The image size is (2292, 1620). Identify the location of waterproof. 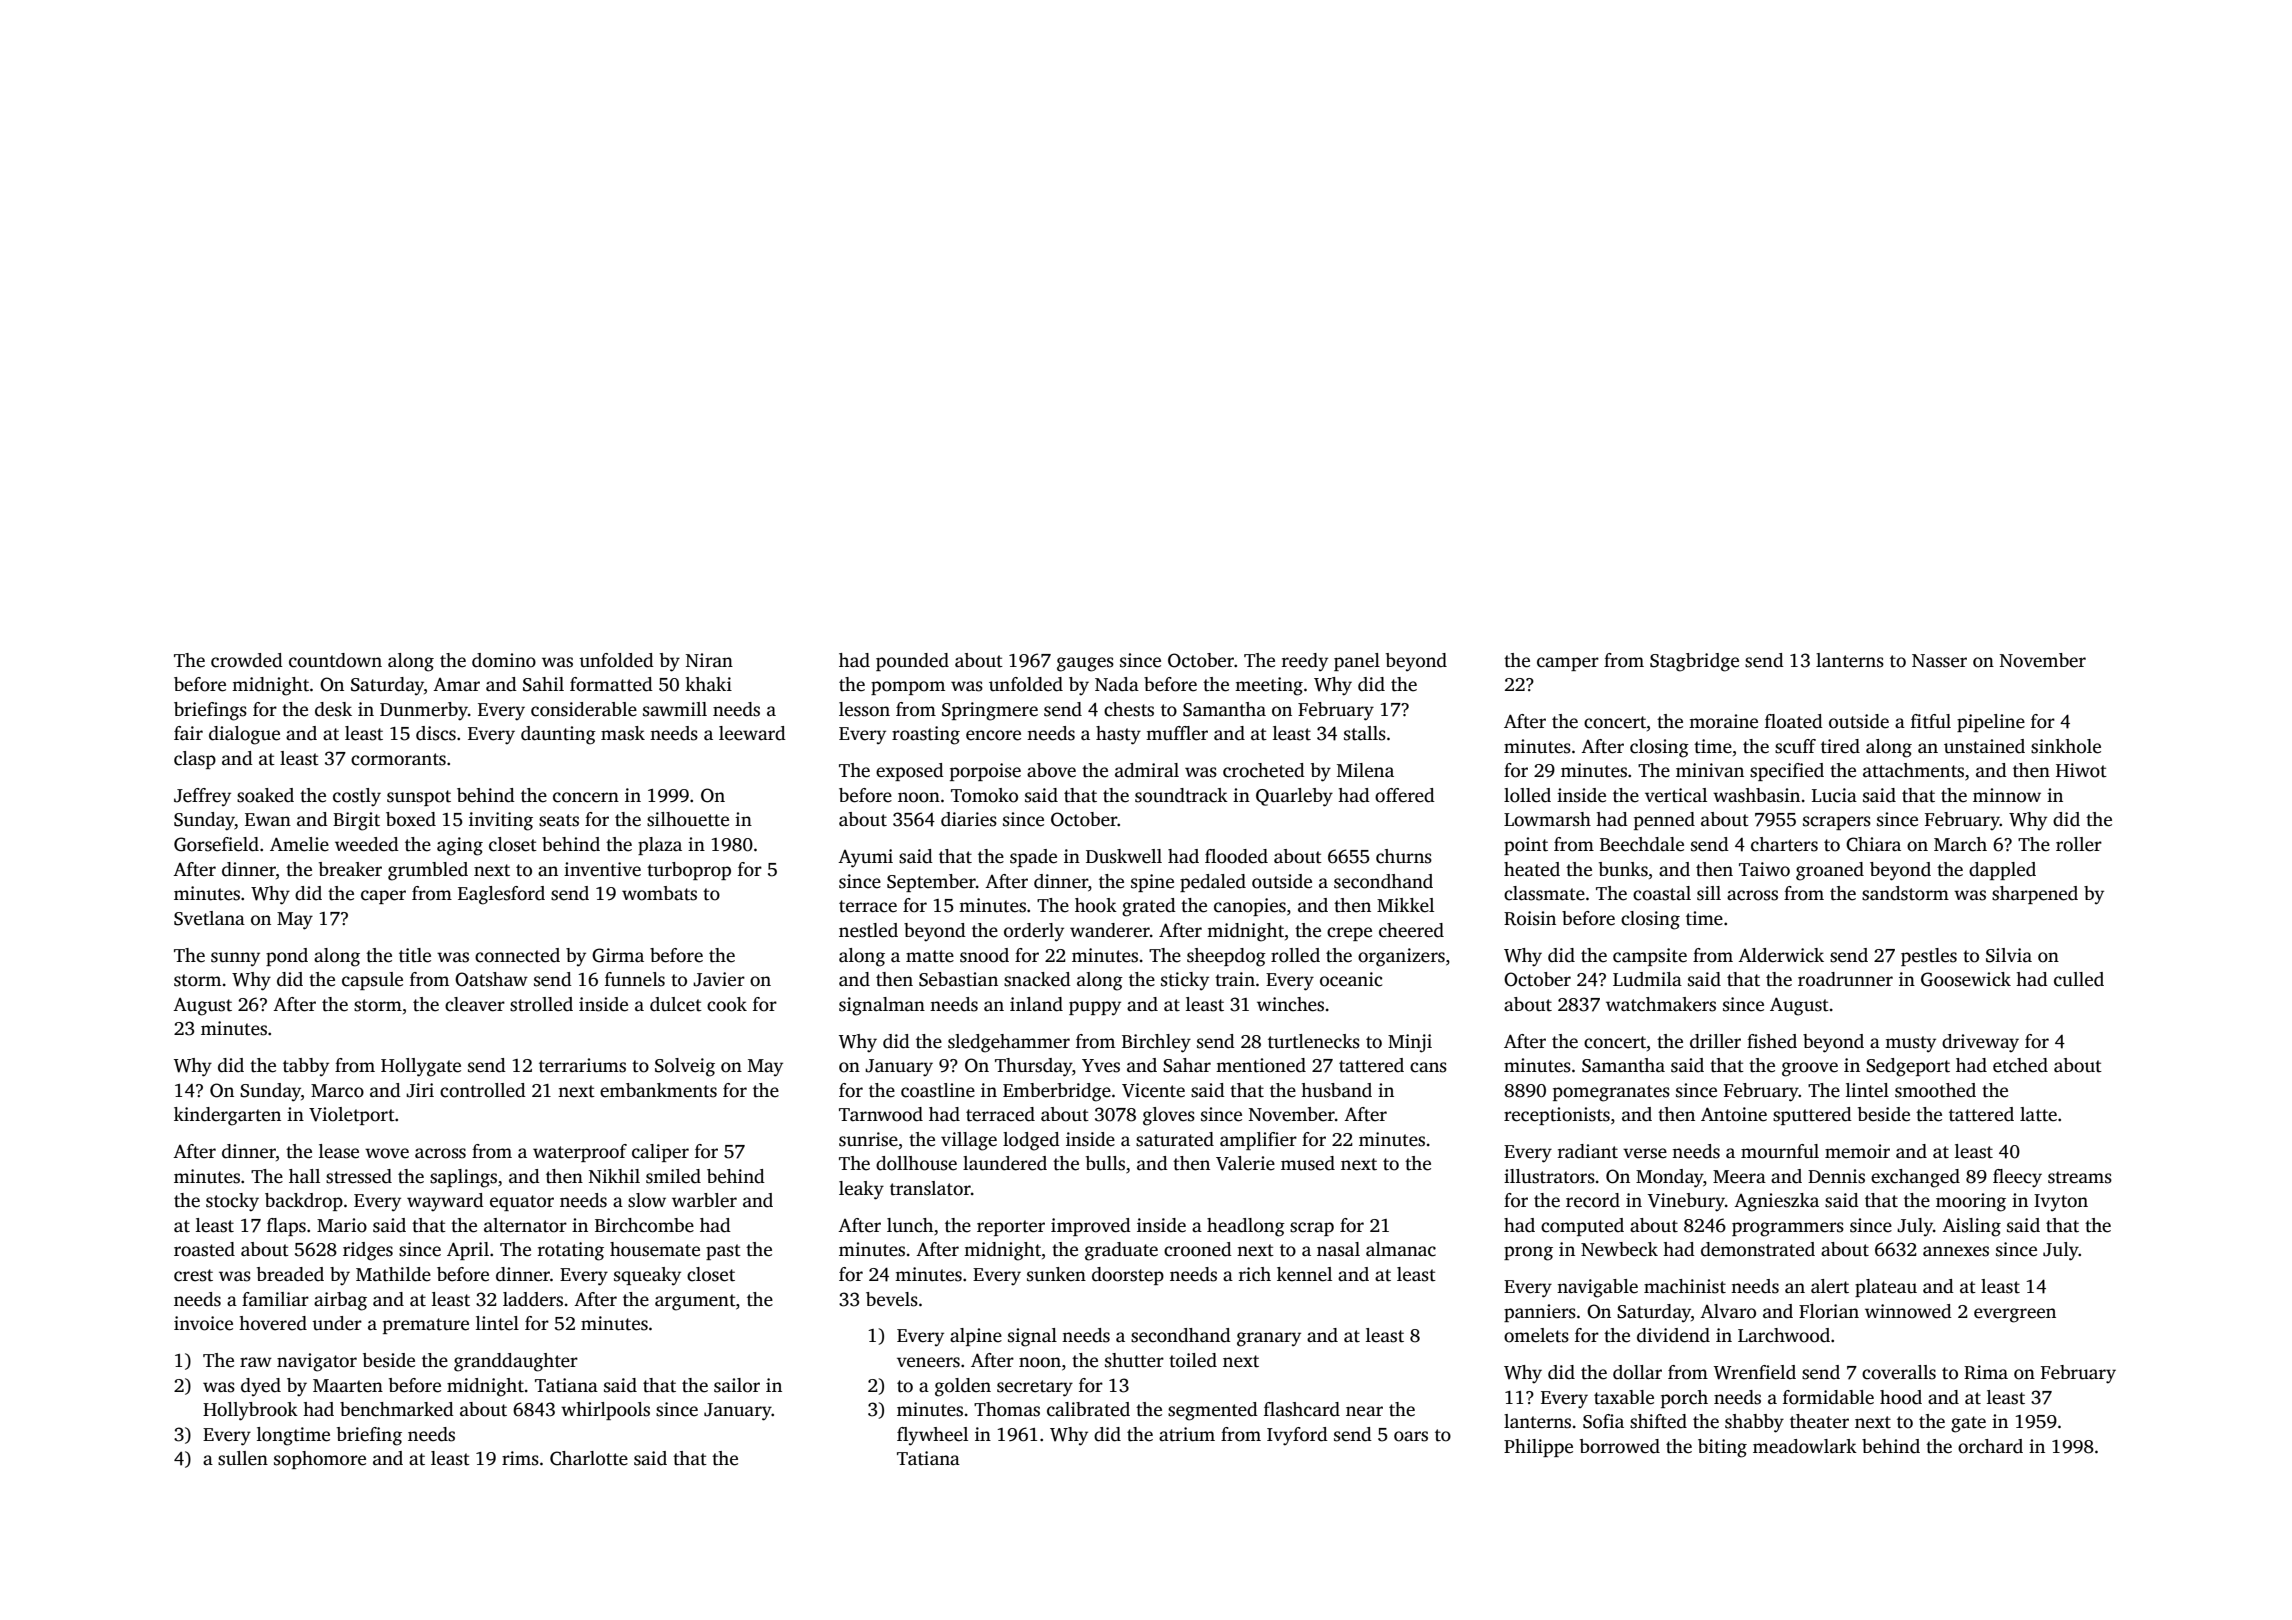
(580, 1153).
